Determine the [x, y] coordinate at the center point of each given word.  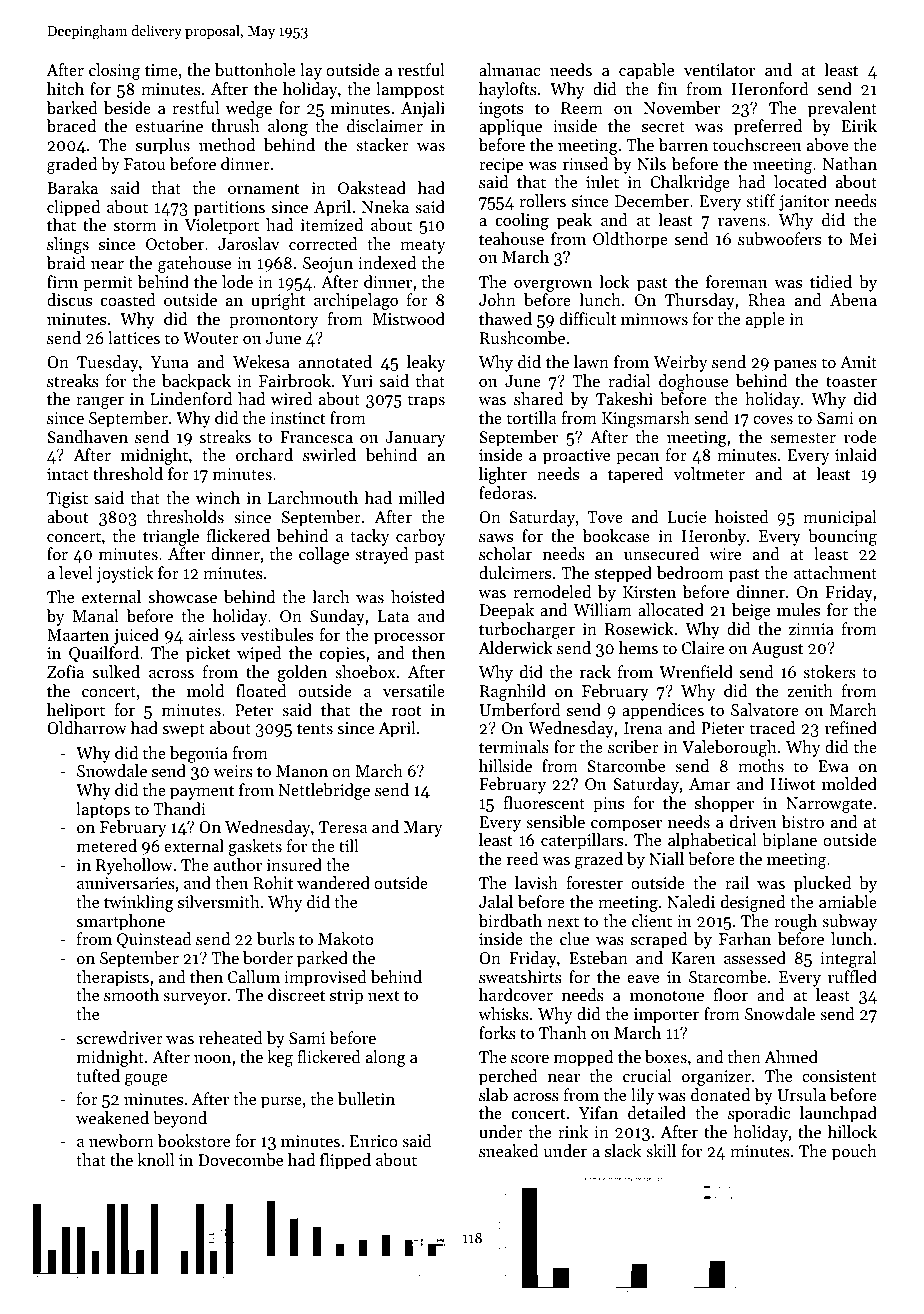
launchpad [838, 1114]
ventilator [719, 69]
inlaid [856, 454]
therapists [112, 978]
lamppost [410, 90]
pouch [854, 1152]
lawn [591, 361]
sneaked [508, 1150]
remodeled [552, 591]
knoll [156, 1159]
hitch [65, 88]
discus [69, 299]
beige [751, 611]
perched [508, 1077]
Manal [96, 615]
